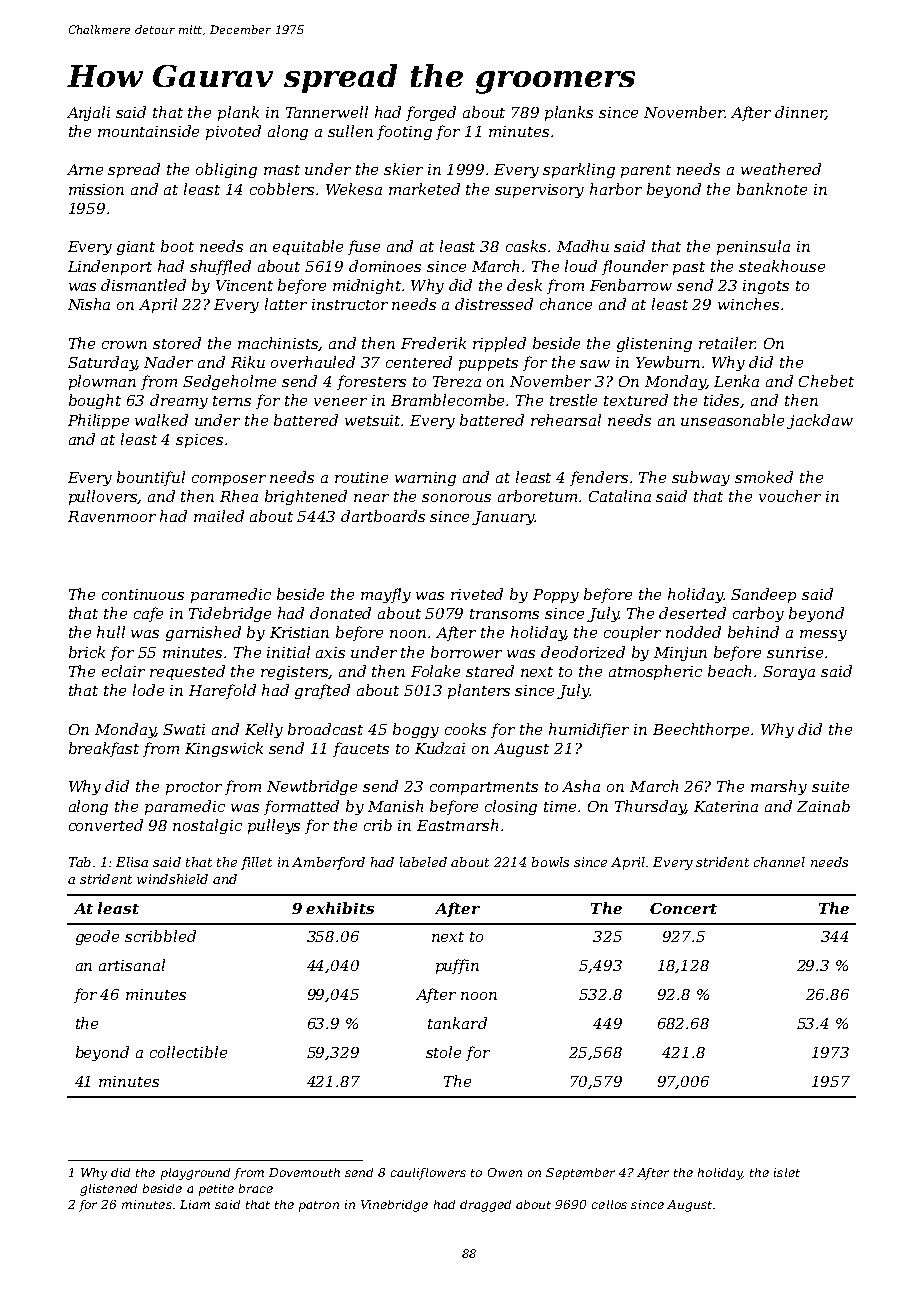  I want to click on stole, so click(443, 1052).
